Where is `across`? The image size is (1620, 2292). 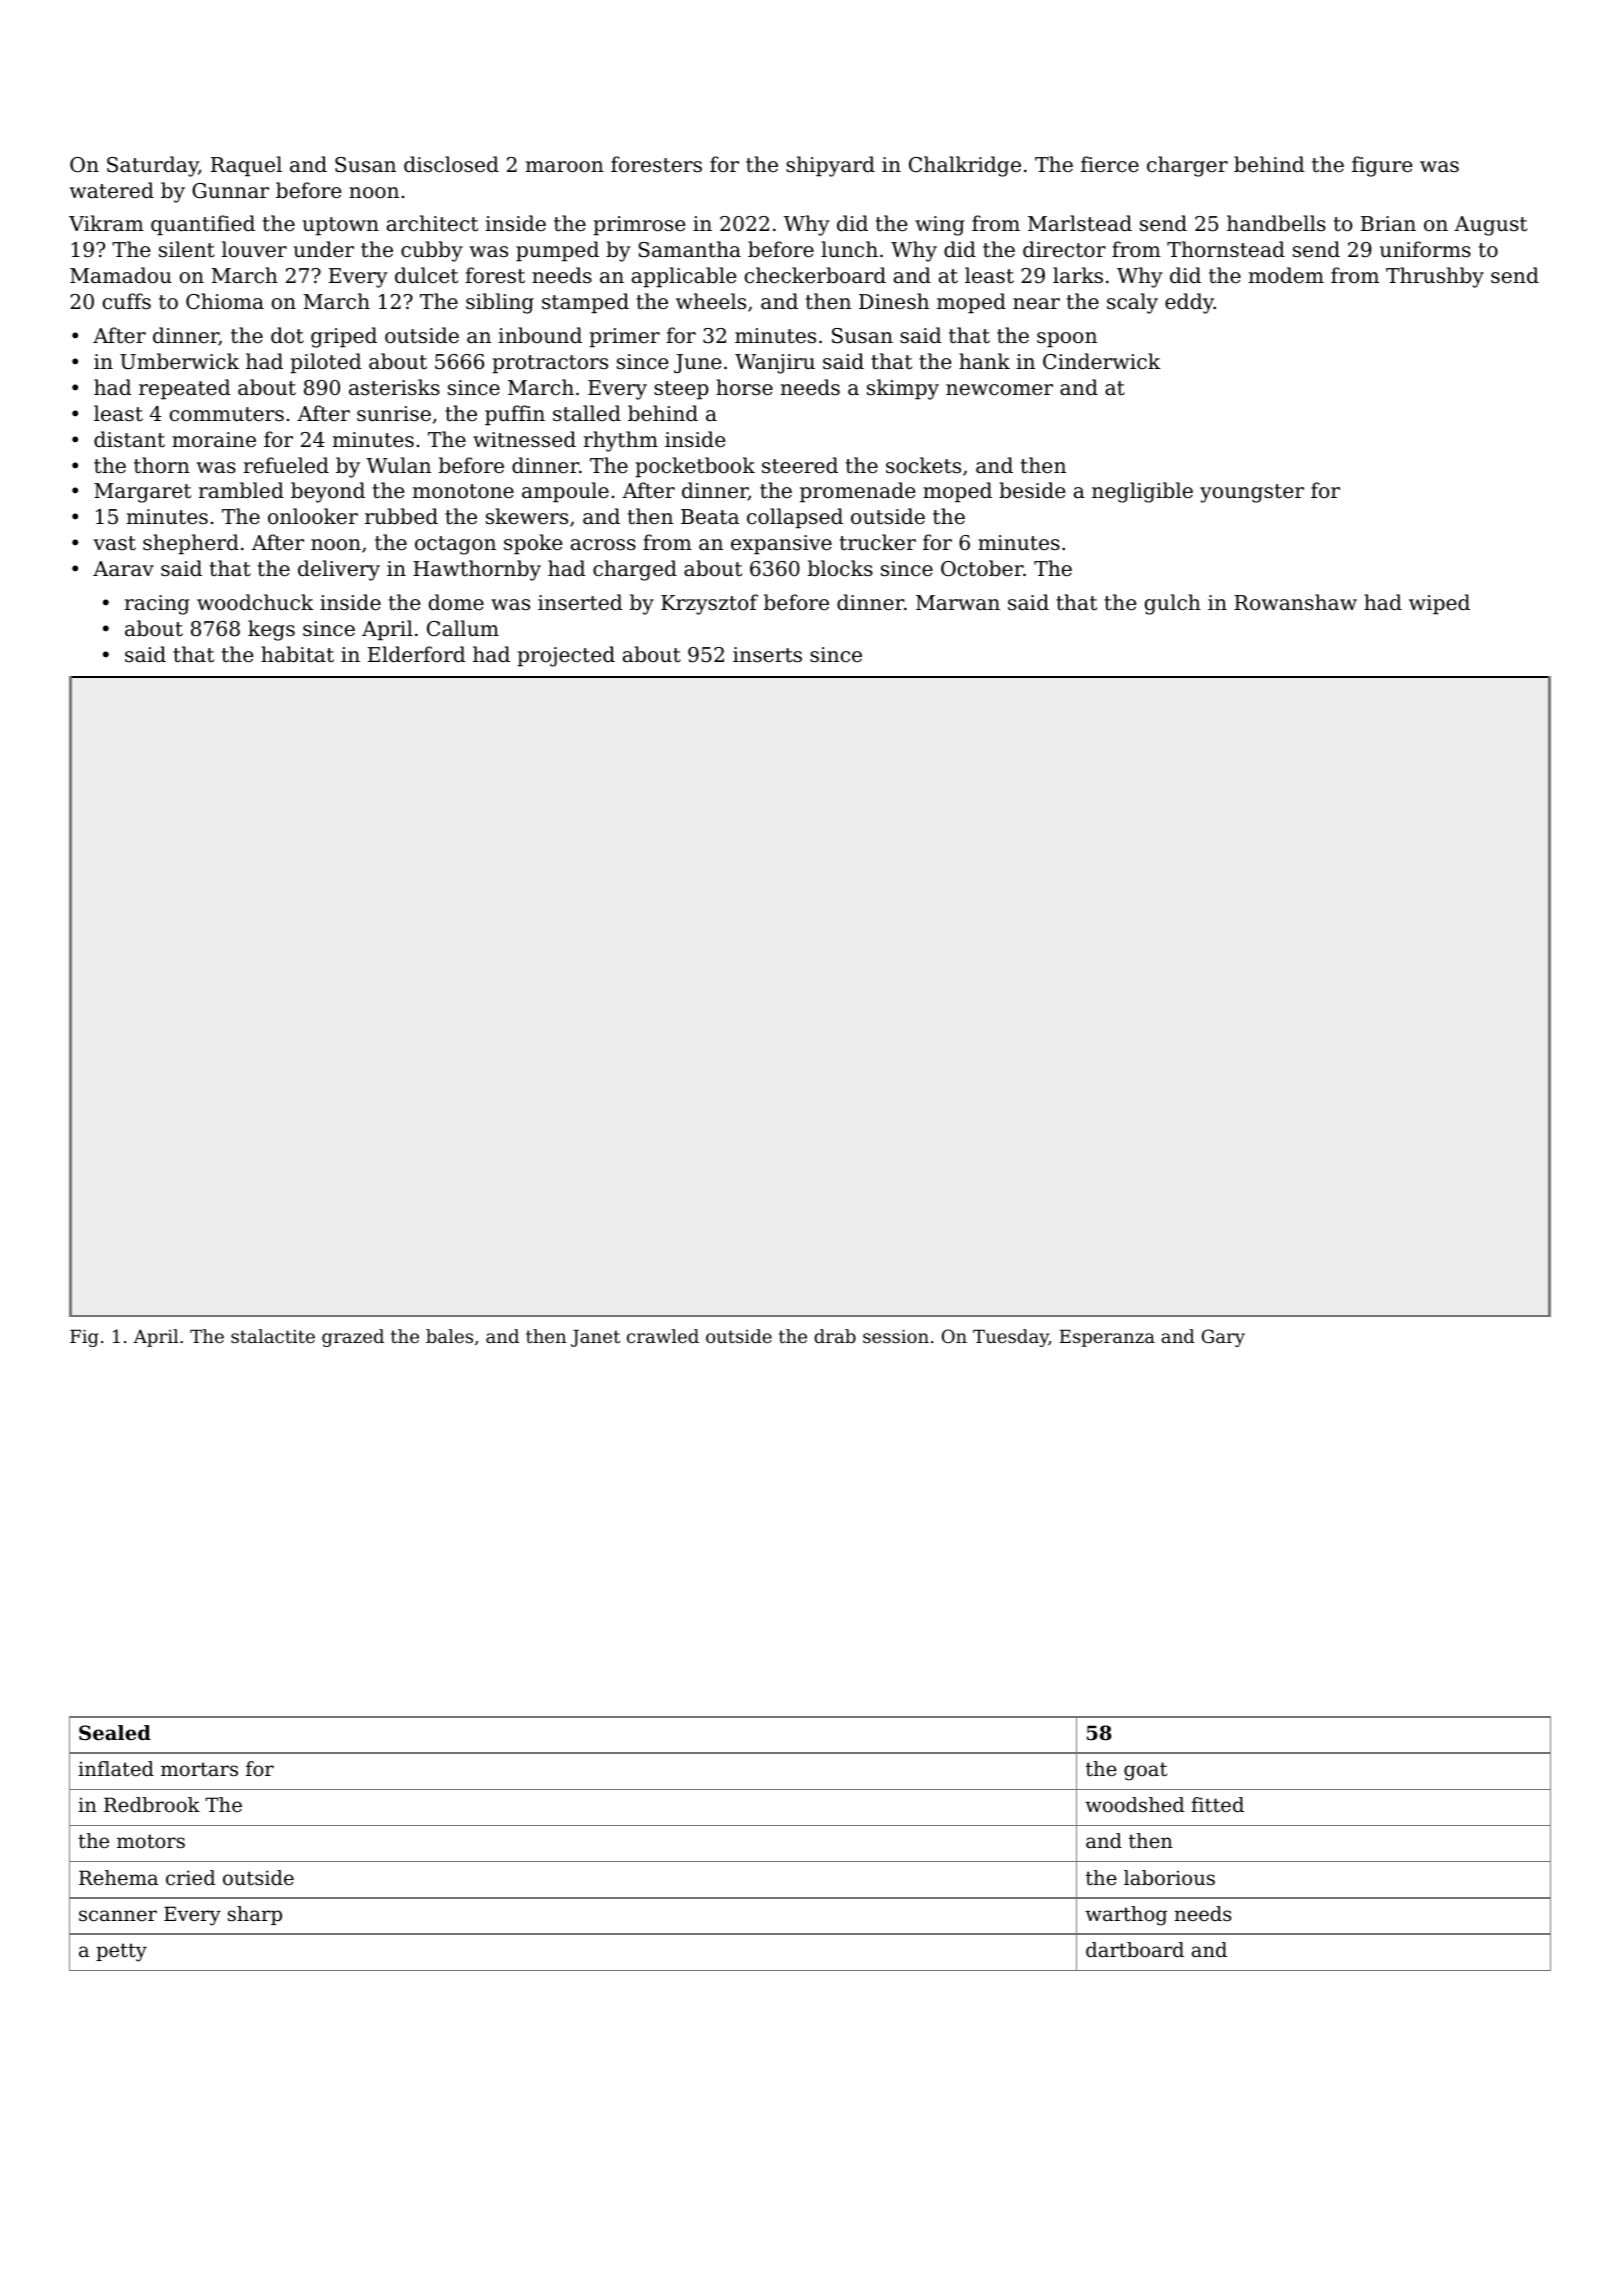 across is located at coordinates (603, 545).
